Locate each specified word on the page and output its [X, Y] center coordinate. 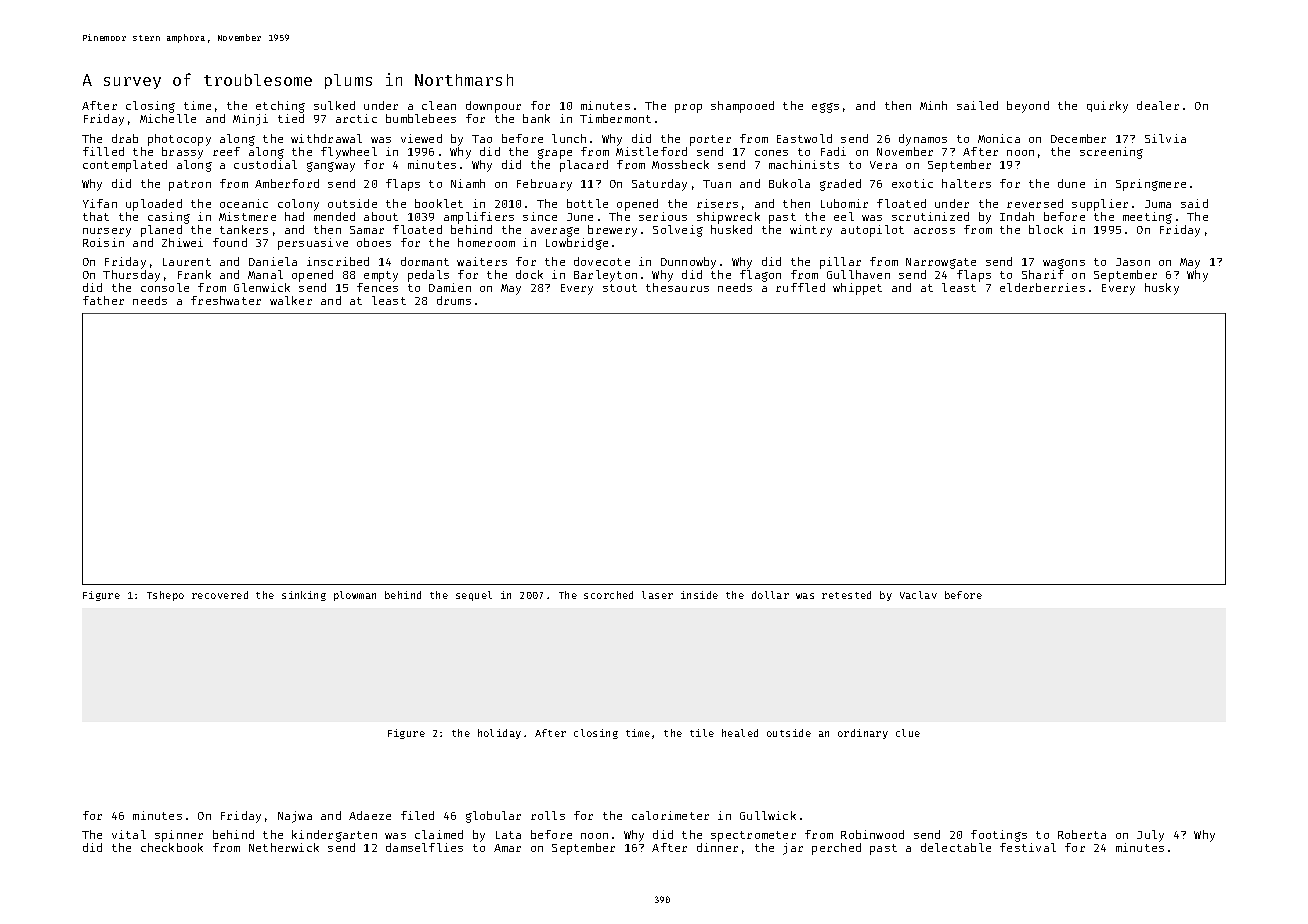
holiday [499, 734]
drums [454, 300]
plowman [355, 596]
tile [702, 733]
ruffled [800, 287]
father [103, 300]
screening [1111, 153]
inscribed [338, 261]
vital [129, 834]
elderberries [1042, 287]
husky [1162, 289]
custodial [265, 164]
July [1150, 836]
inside [699, 595]
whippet [857, 289]
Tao [482, 139]
